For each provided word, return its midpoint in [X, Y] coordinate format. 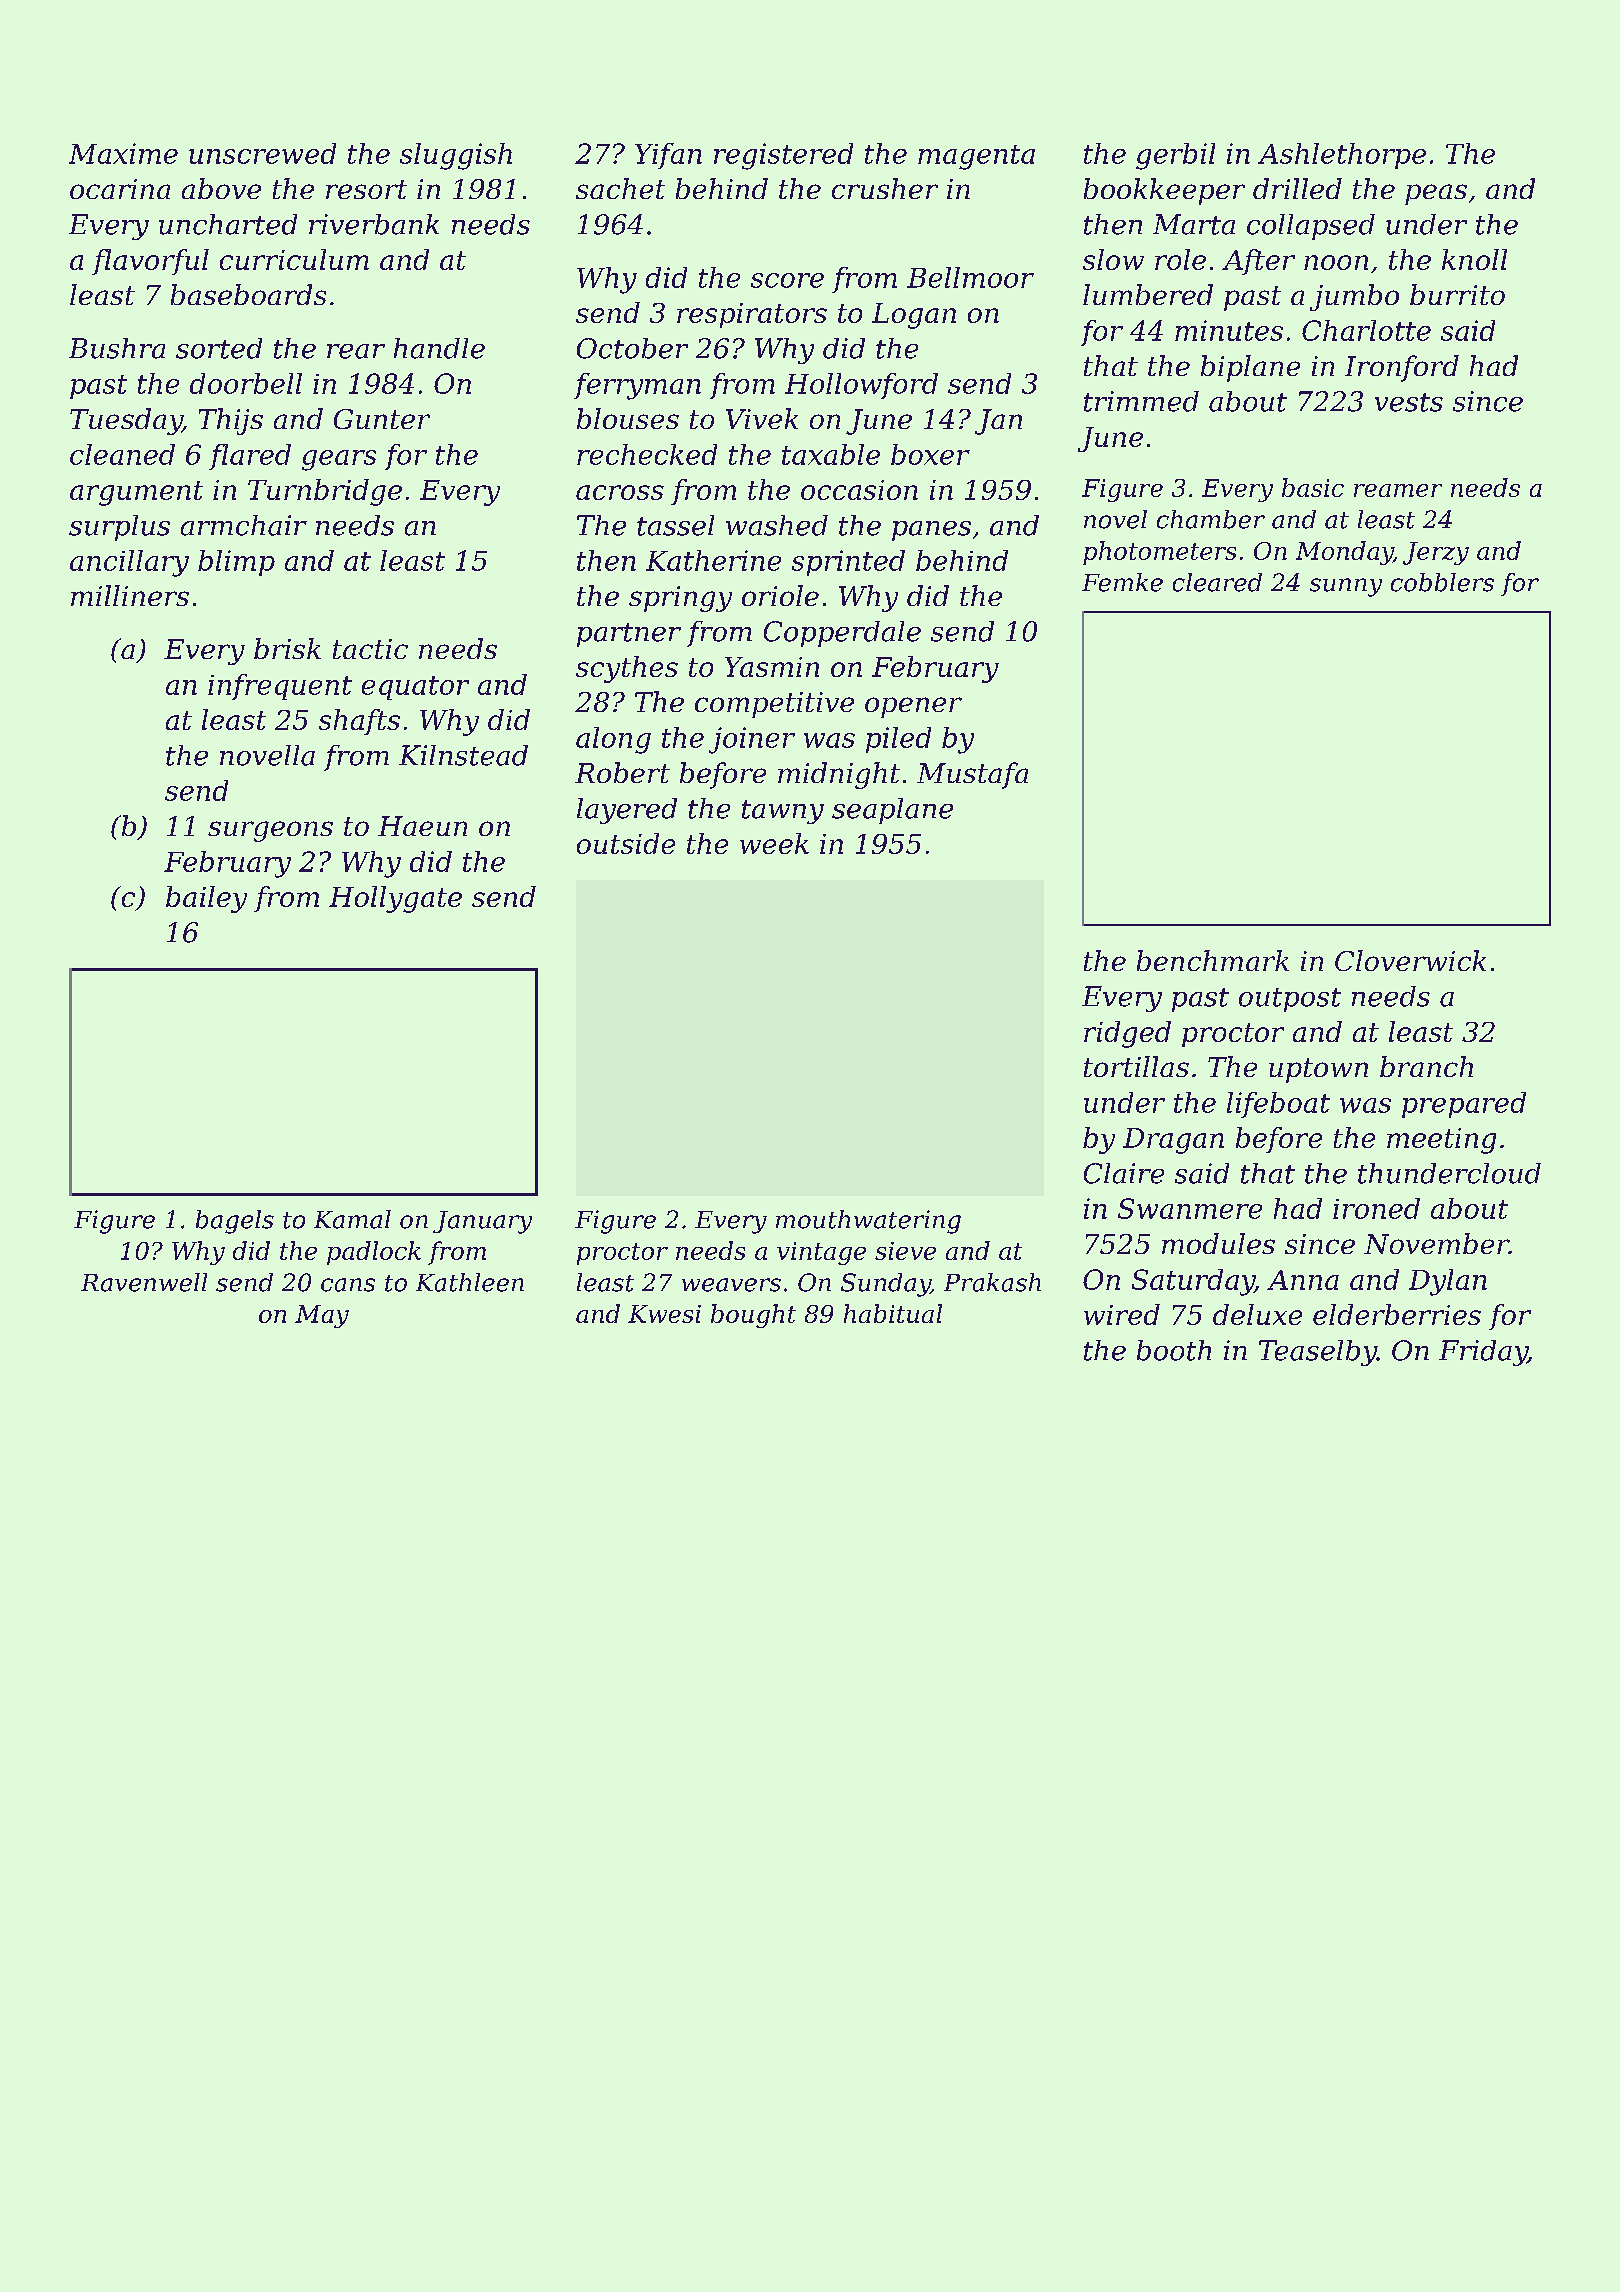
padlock [374, 1253]
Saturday [1193, 1282]
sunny [1346, 587]
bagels [235, 1222]
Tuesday [126, 421]
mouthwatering [868, 1222]
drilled [1297, 188]
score [787, 280]
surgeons [270, 831]
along [613, 740]
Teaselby [1318, 1353]
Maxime [123, 153]
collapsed [1311, 227]
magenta [976, 157]
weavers [731, 1285]
